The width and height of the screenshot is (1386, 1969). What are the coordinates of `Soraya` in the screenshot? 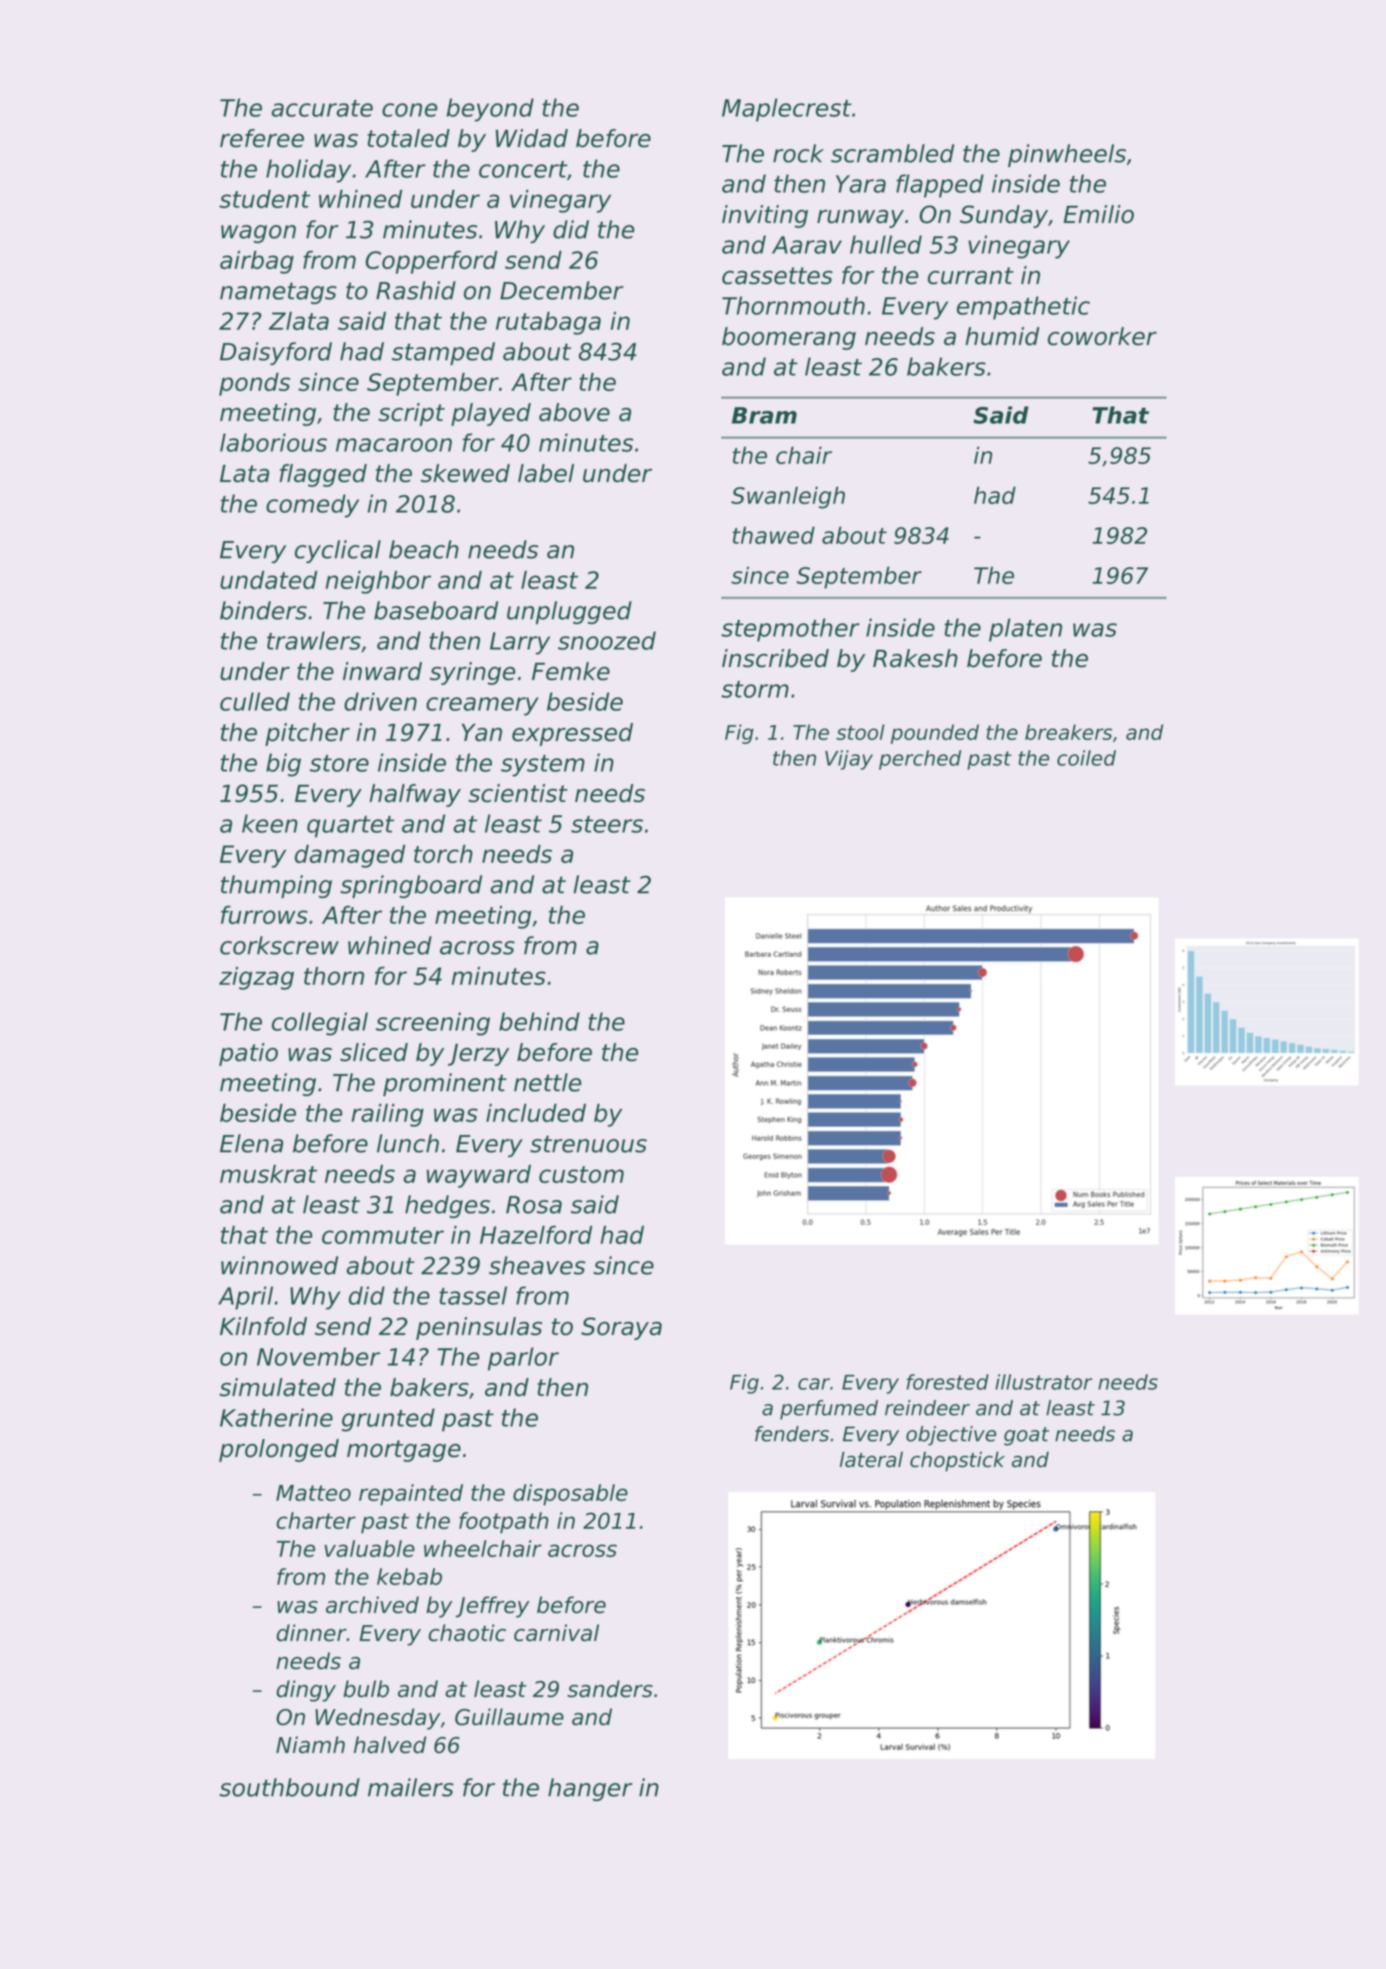 It's located at (621, 1328).
